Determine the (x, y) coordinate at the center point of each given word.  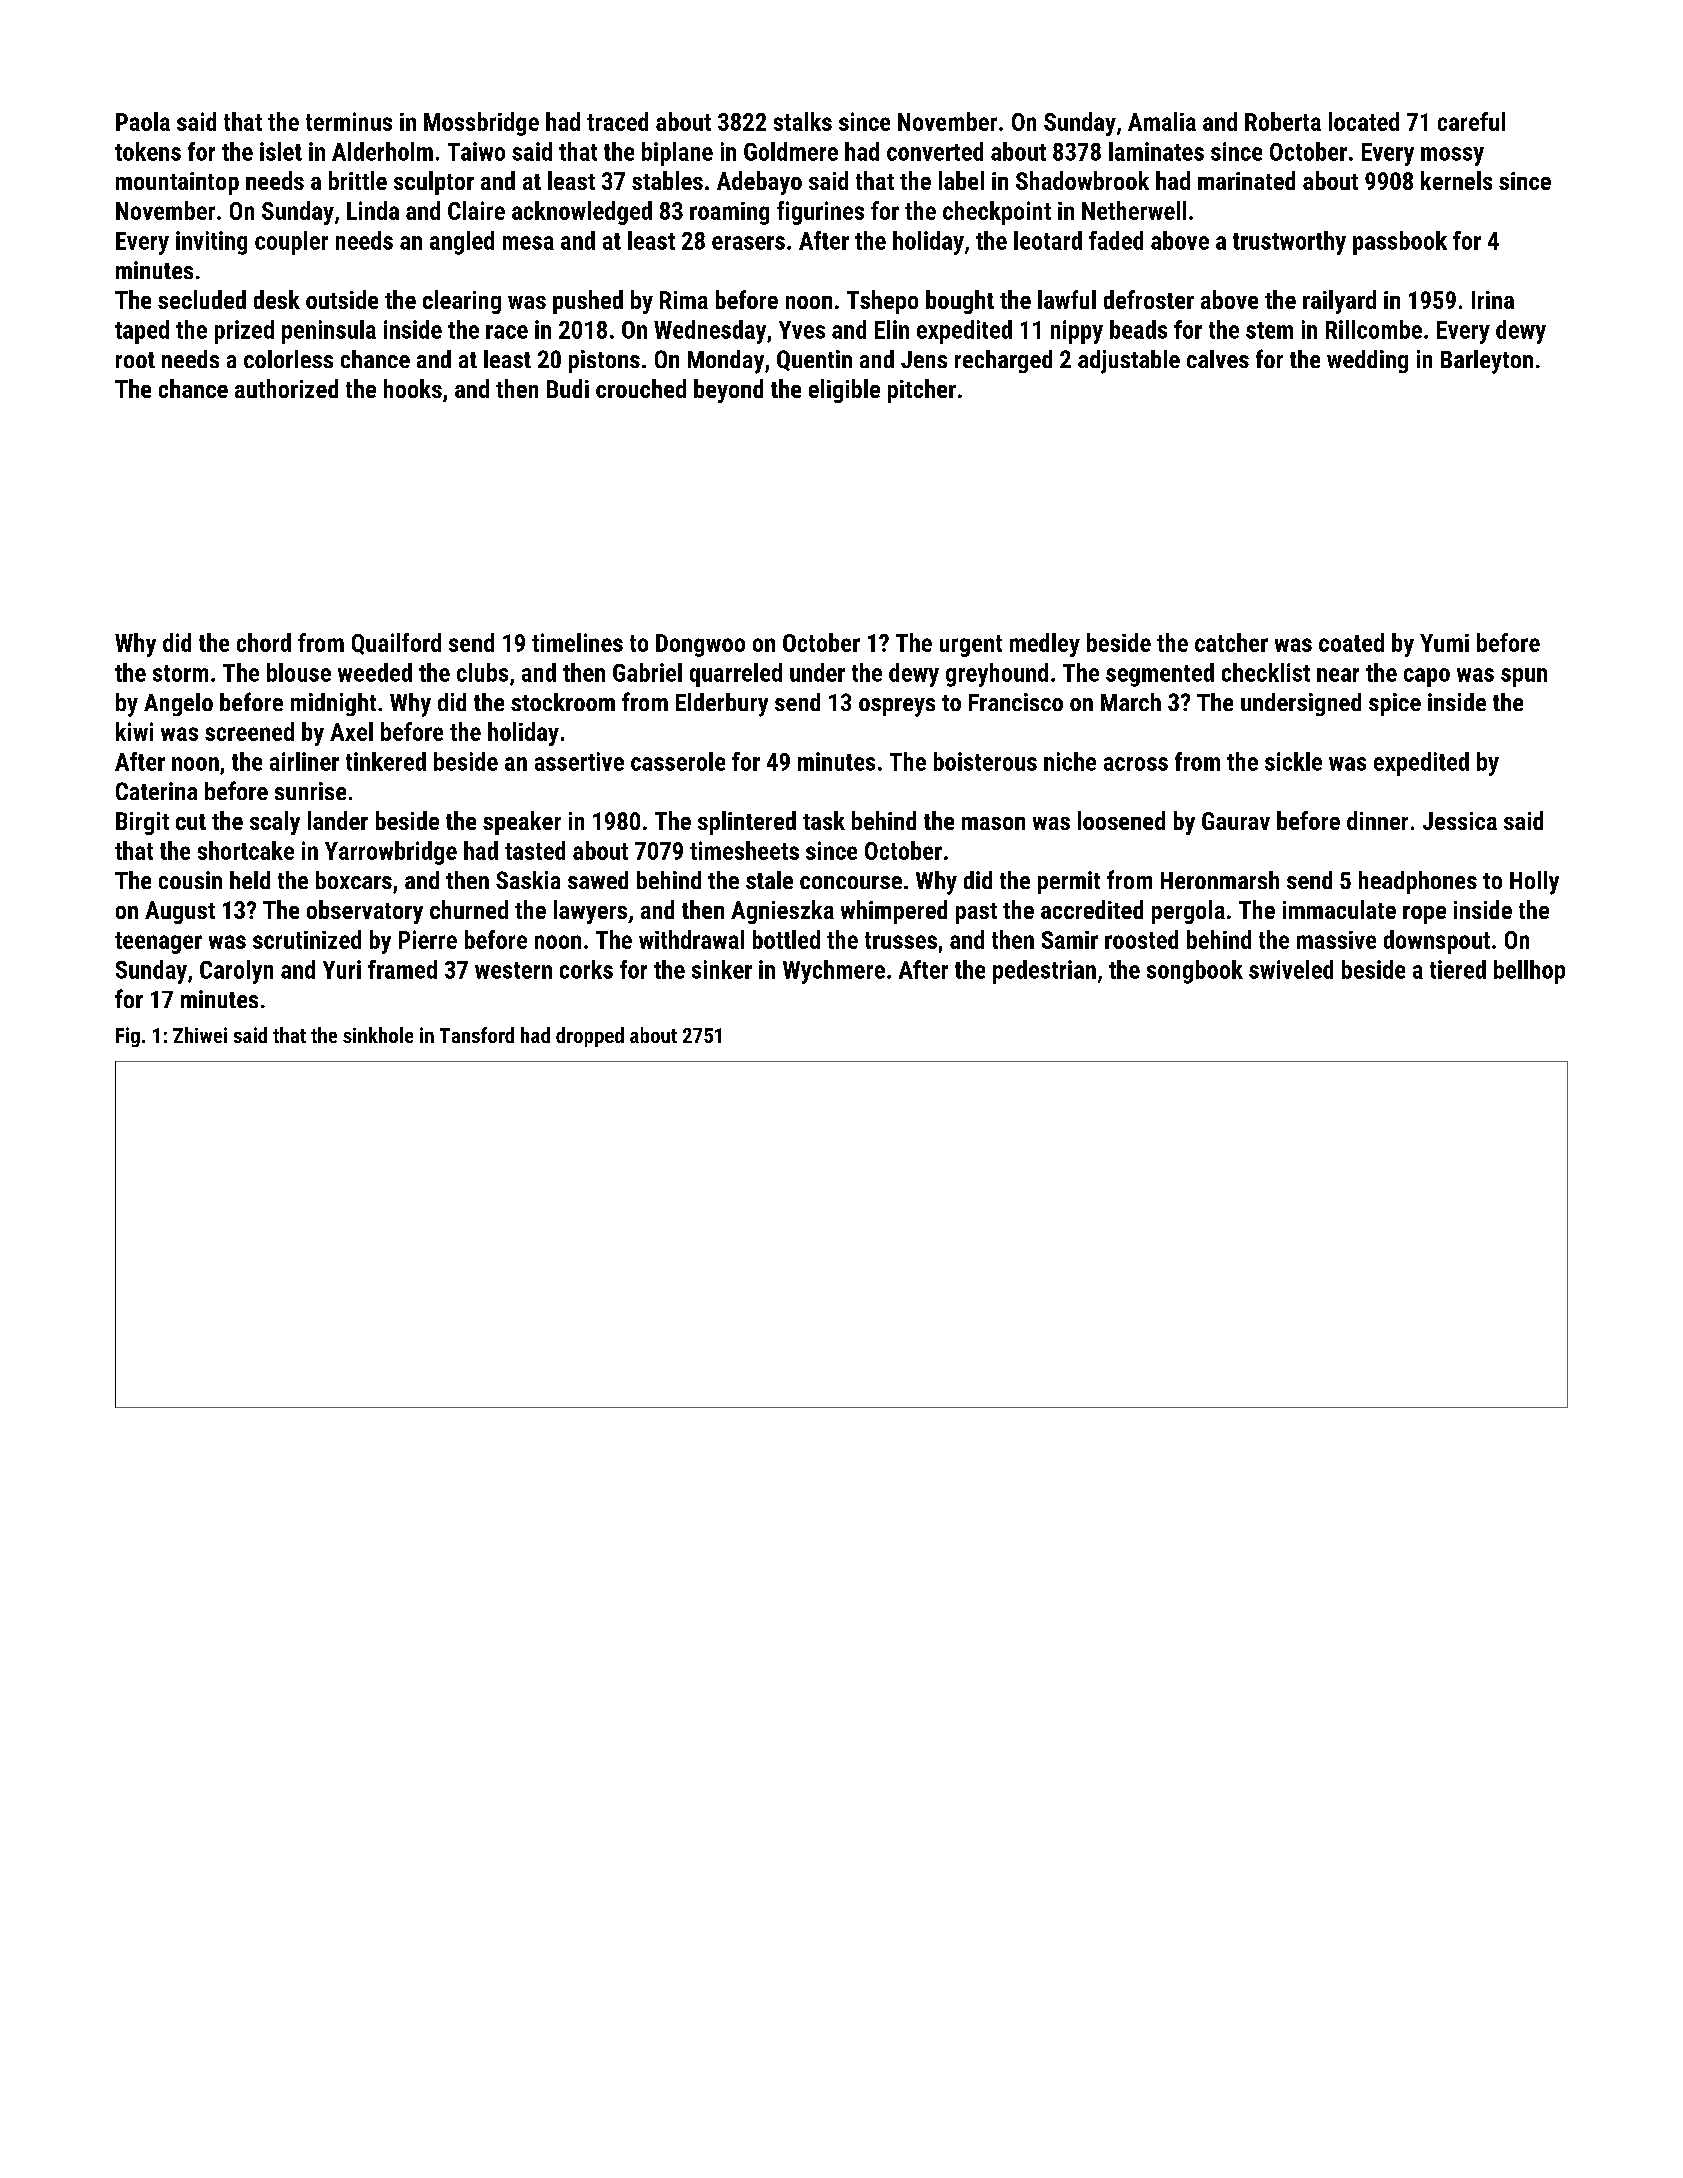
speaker (522, 823)
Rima (684, 300)
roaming (729, 213)
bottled (786, 939)
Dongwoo (700, 645)
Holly (1534, 883)
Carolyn (236, 972)
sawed (598, 880)
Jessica (1460, 821)
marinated (1246, 180)
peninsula (329, 332)
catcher (1231, 642)
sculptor (434, 183)
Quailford (396, 644)
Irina (1493, 300)
